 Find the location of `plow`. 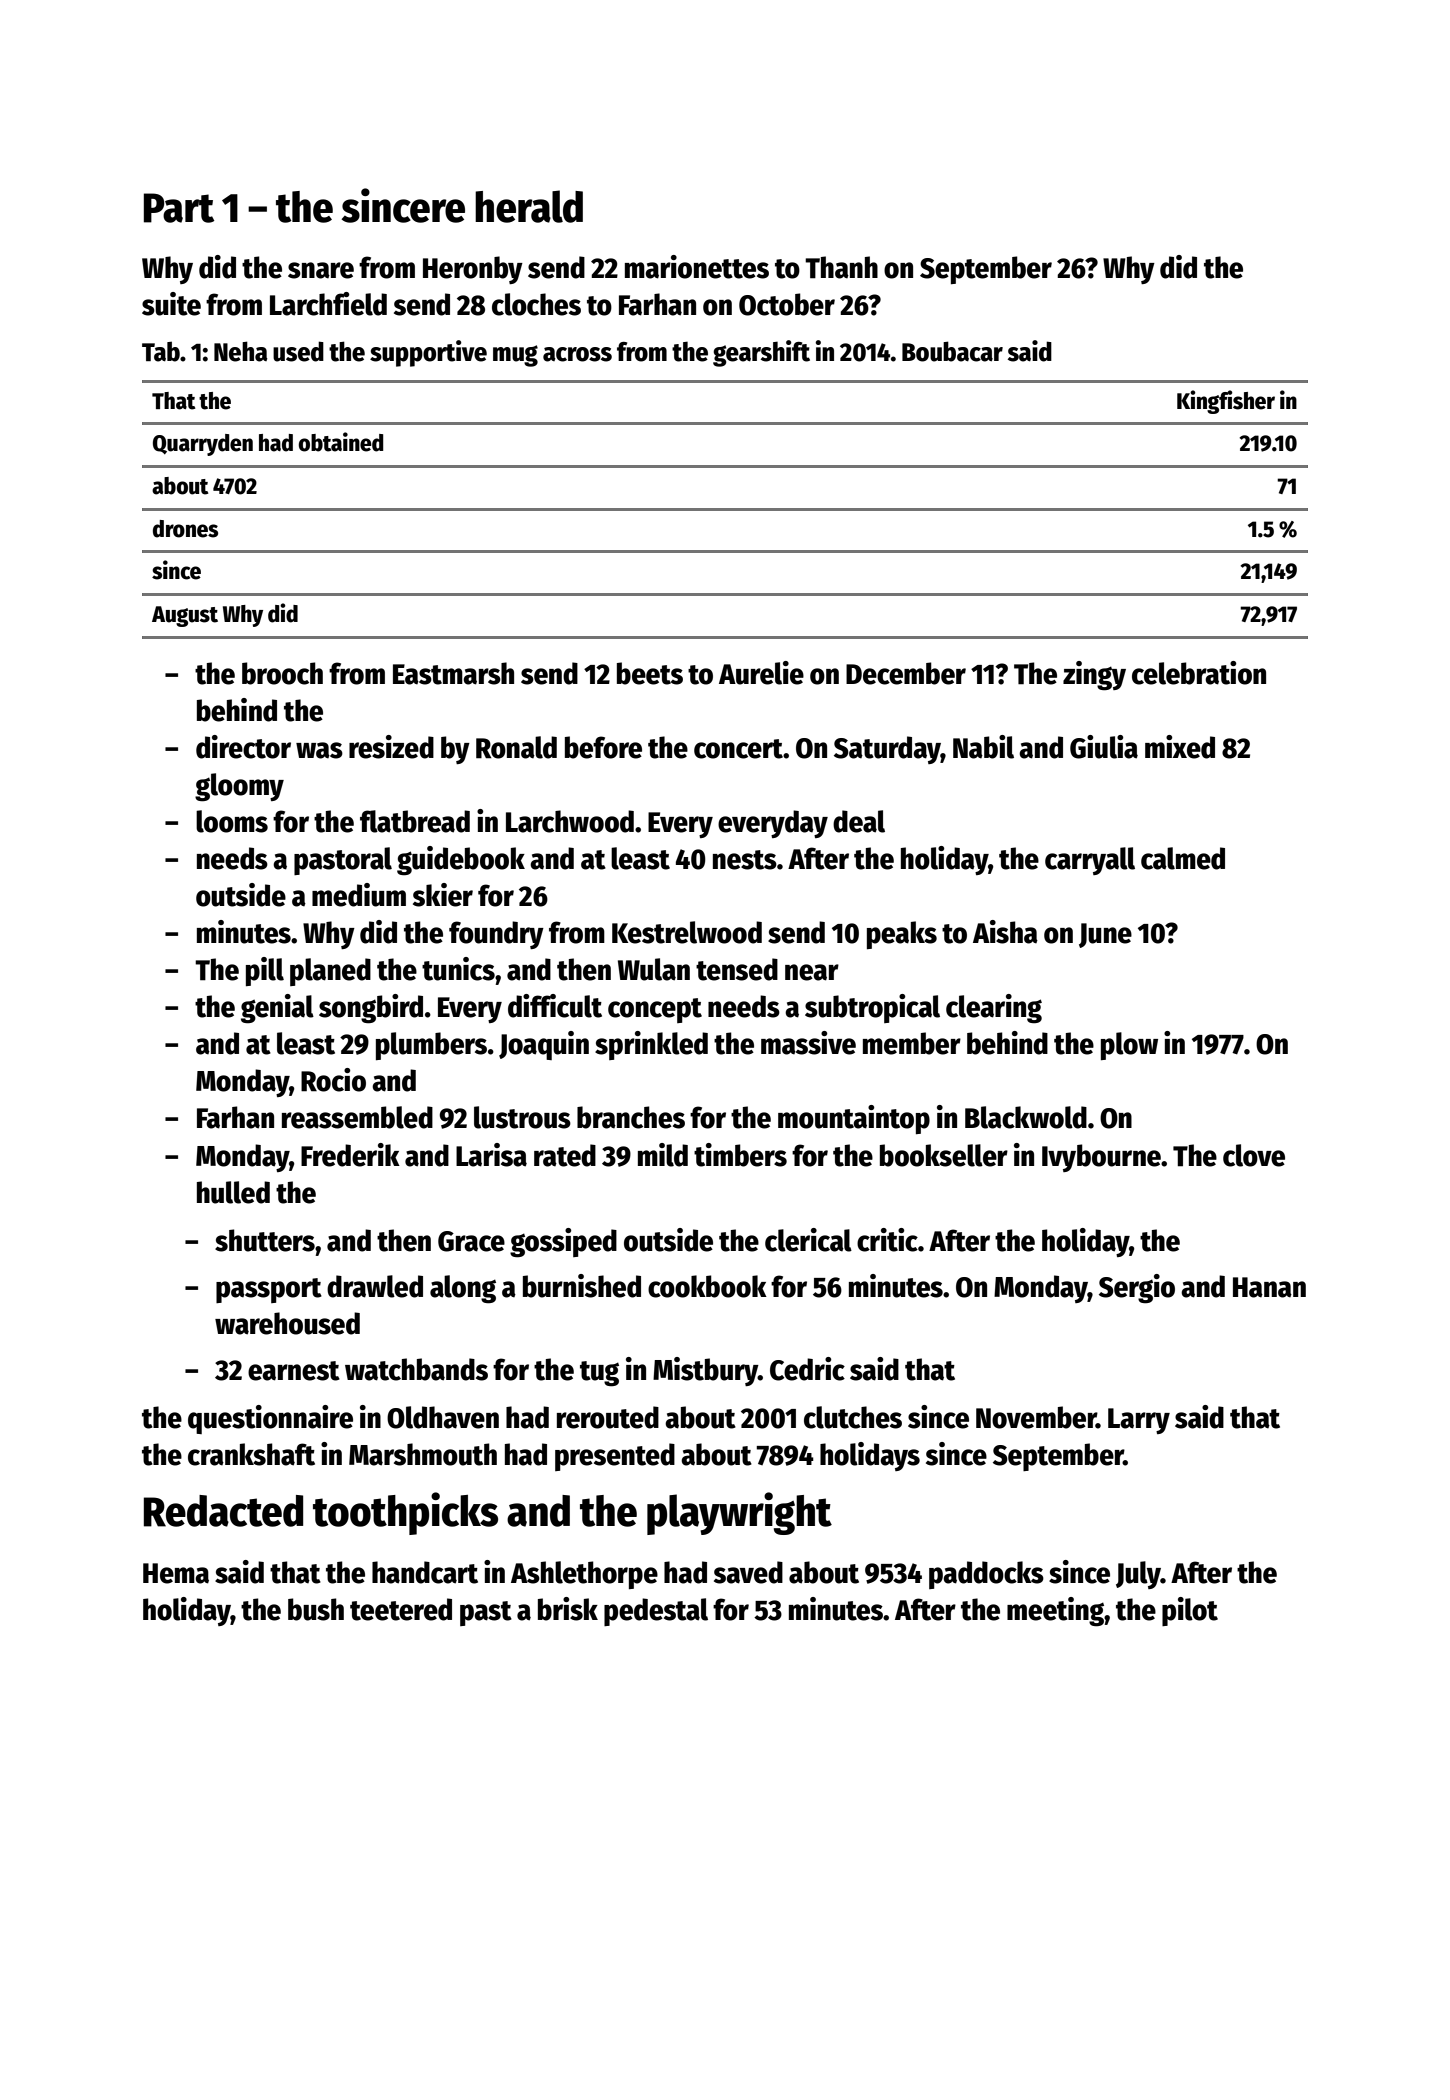

plow is located at coordinates (1129, 1046).
